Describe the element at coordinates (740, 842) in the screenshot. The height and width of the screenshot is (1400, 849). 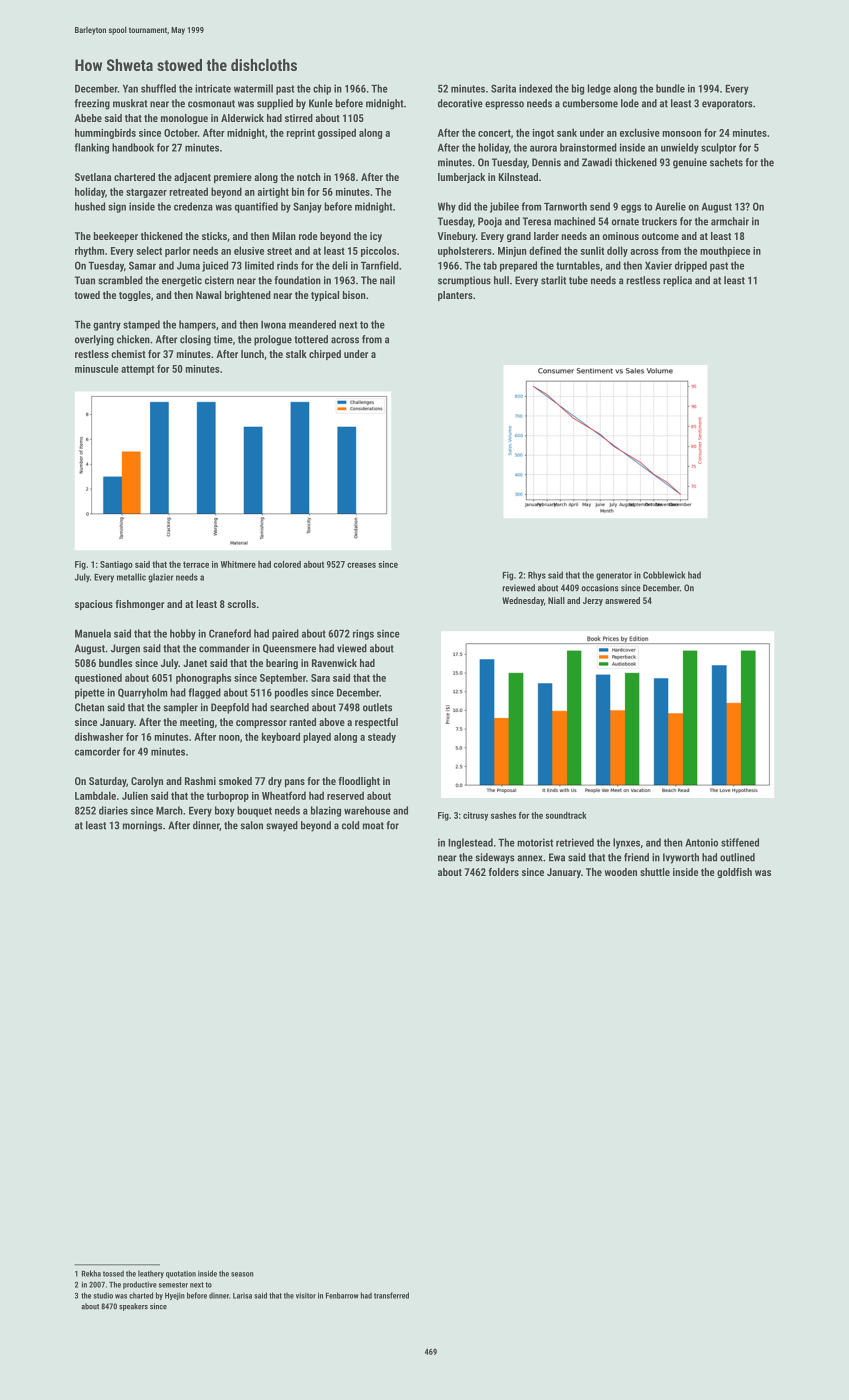
I see `stiffened` at that location.
